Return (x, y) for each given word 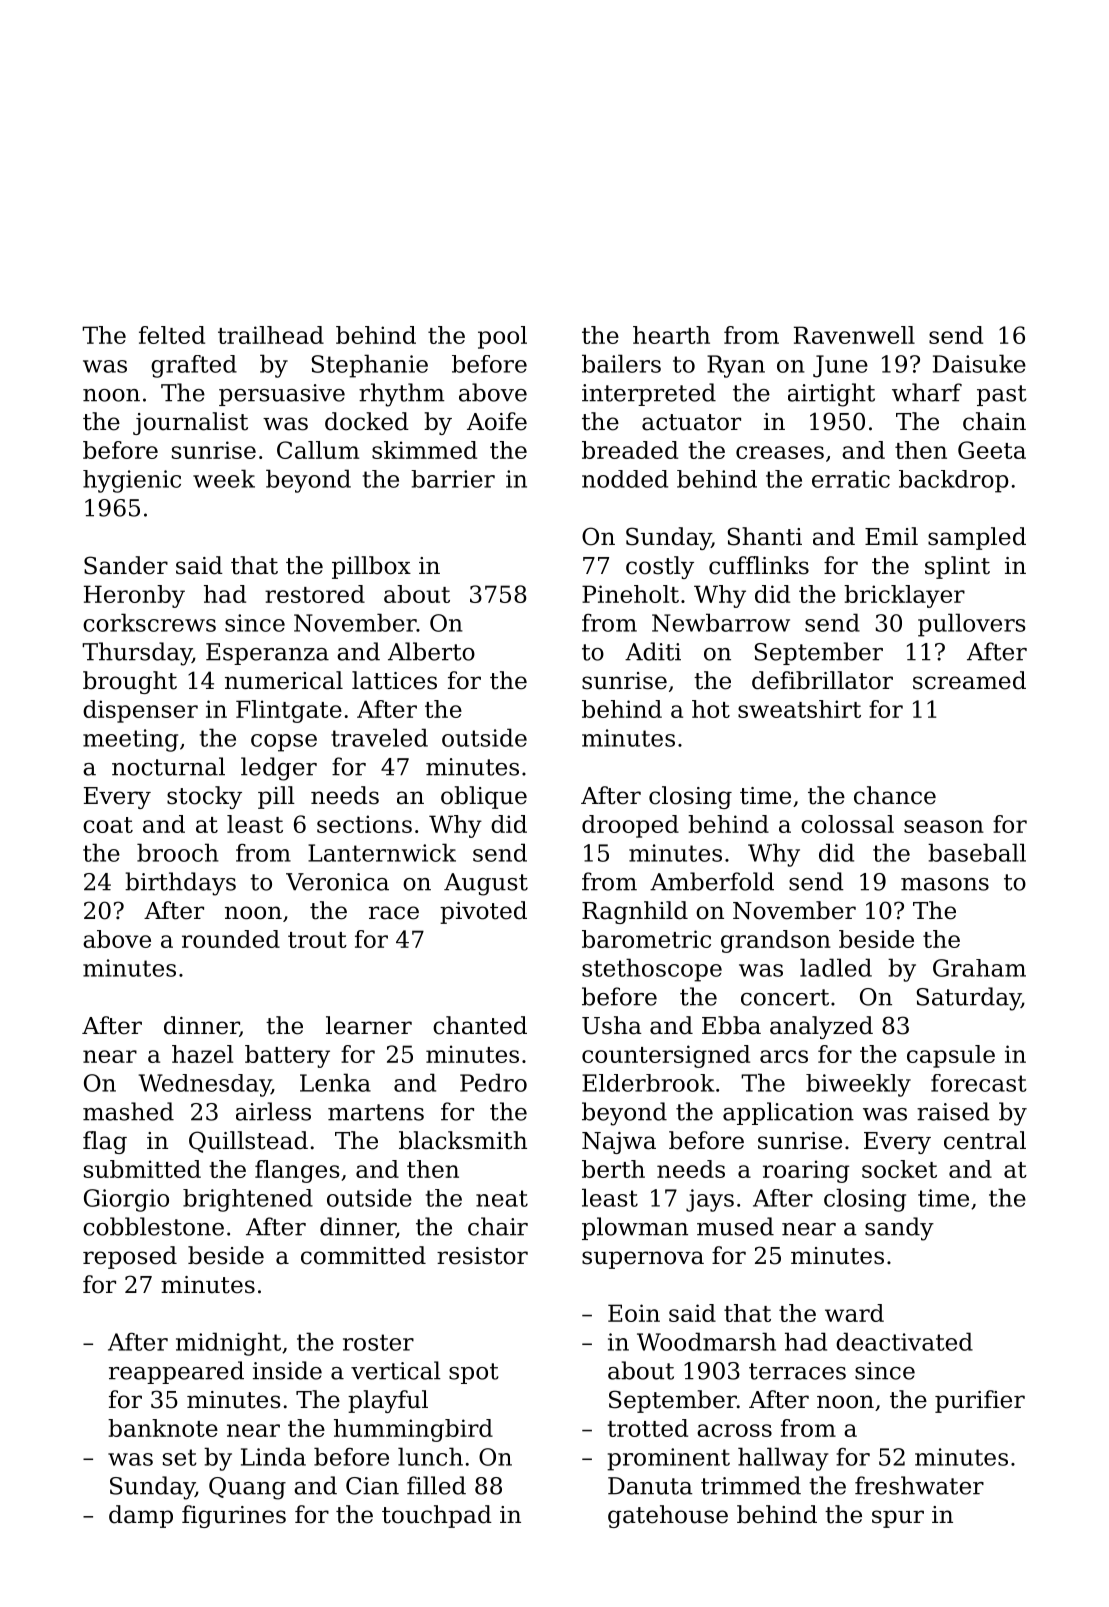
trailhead (271, 335)
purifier (980, 1401)
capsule (951, 1056)
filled (436, 1485)
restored (315, 594)
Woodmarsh (706, 1341)
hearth (671, 335)
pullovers (972, 625)
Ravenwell (854, 335)
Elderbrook (648, 1083)
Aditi (653, 651)
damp (141, 1516)
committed (363, 1255)
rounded (231, 939)
